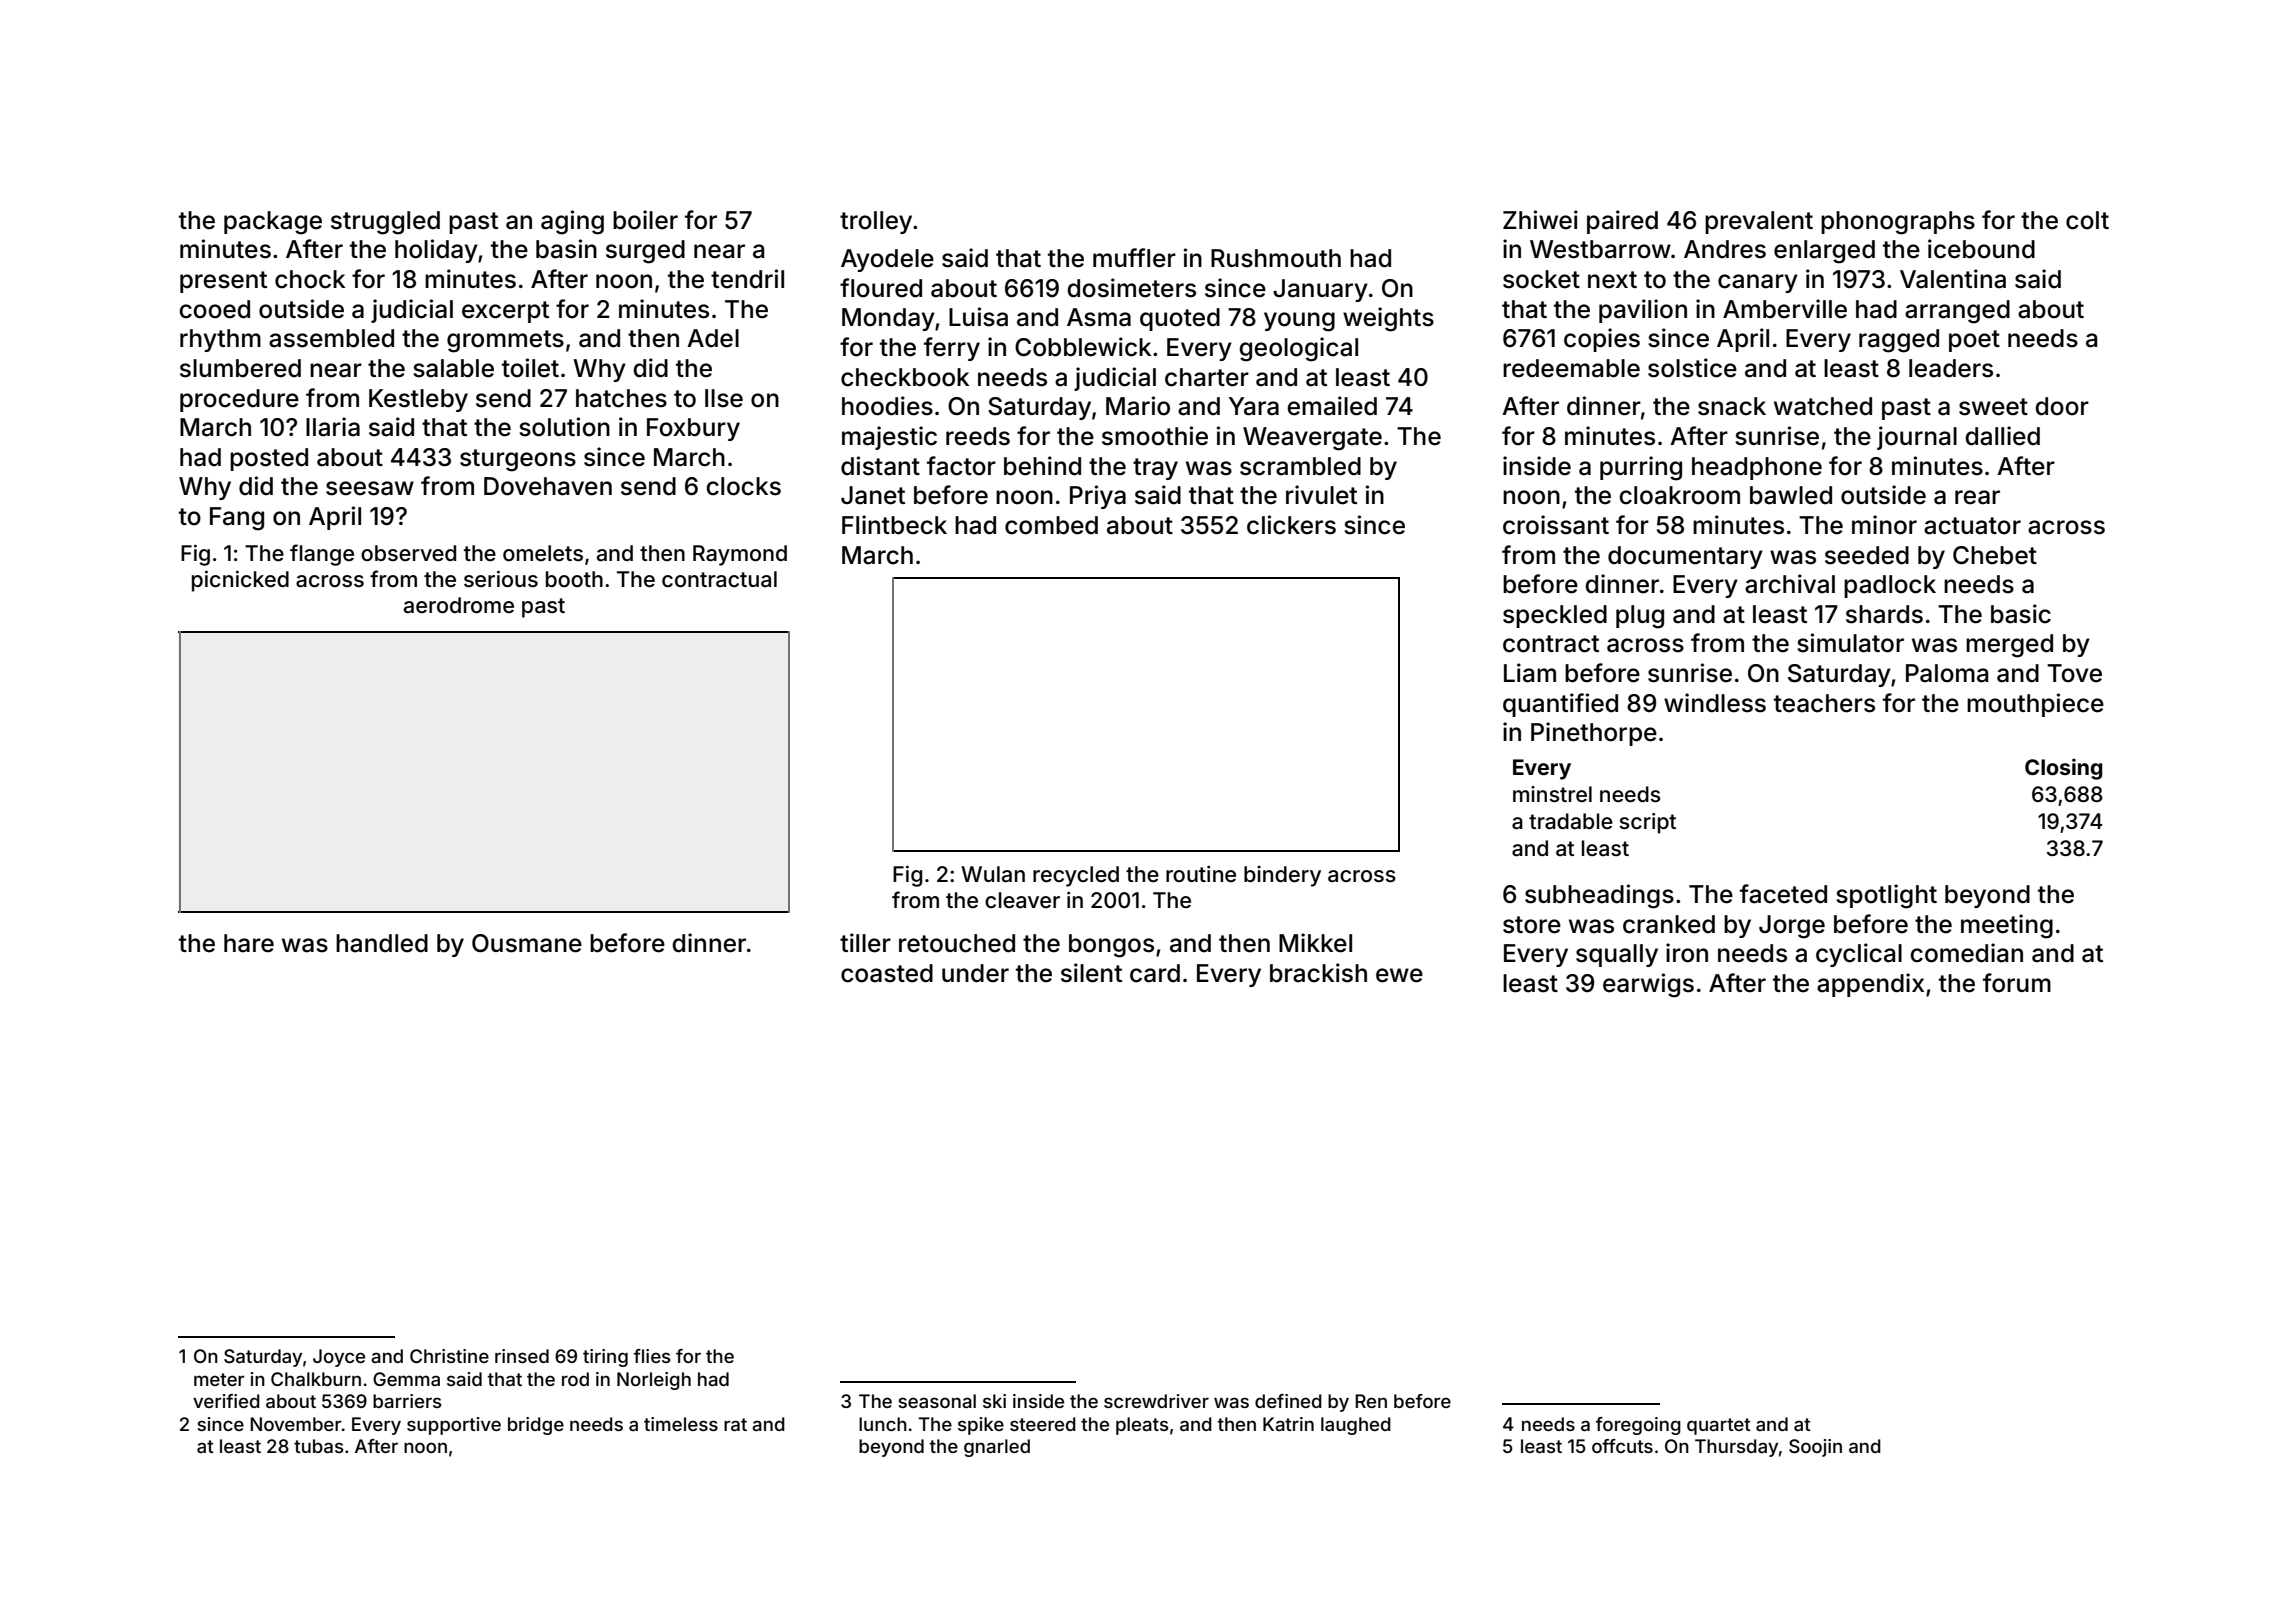 The image size is (2292, 1620). Describe the element at coordinates (1757, 468) in the screenshot. I see `headphone` at that location.
